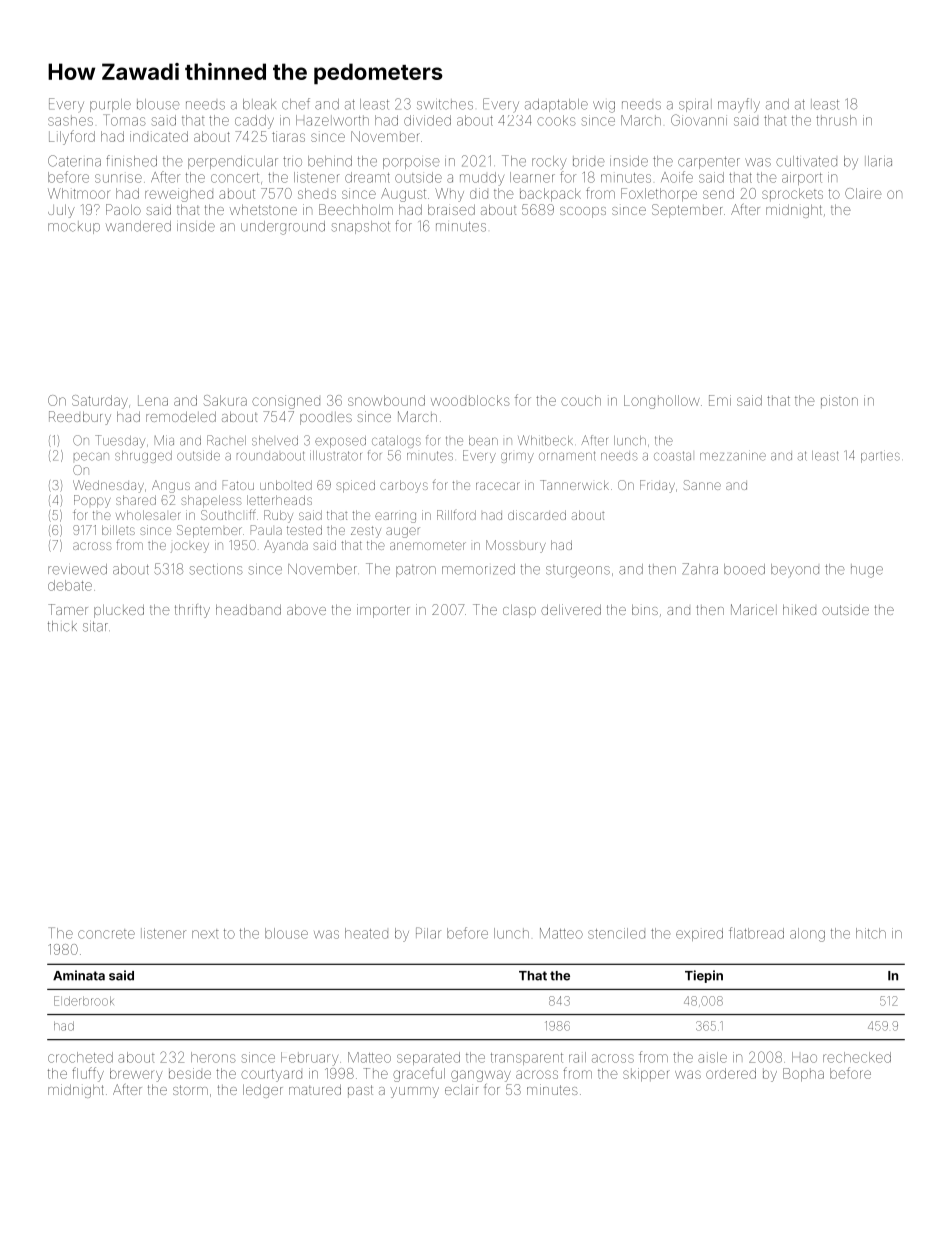 This screenshot has height=1233, width=952. What do you see at coordinates (118, 530) in the screenshot?
I see `billets` at bounding box center [118, 530].
